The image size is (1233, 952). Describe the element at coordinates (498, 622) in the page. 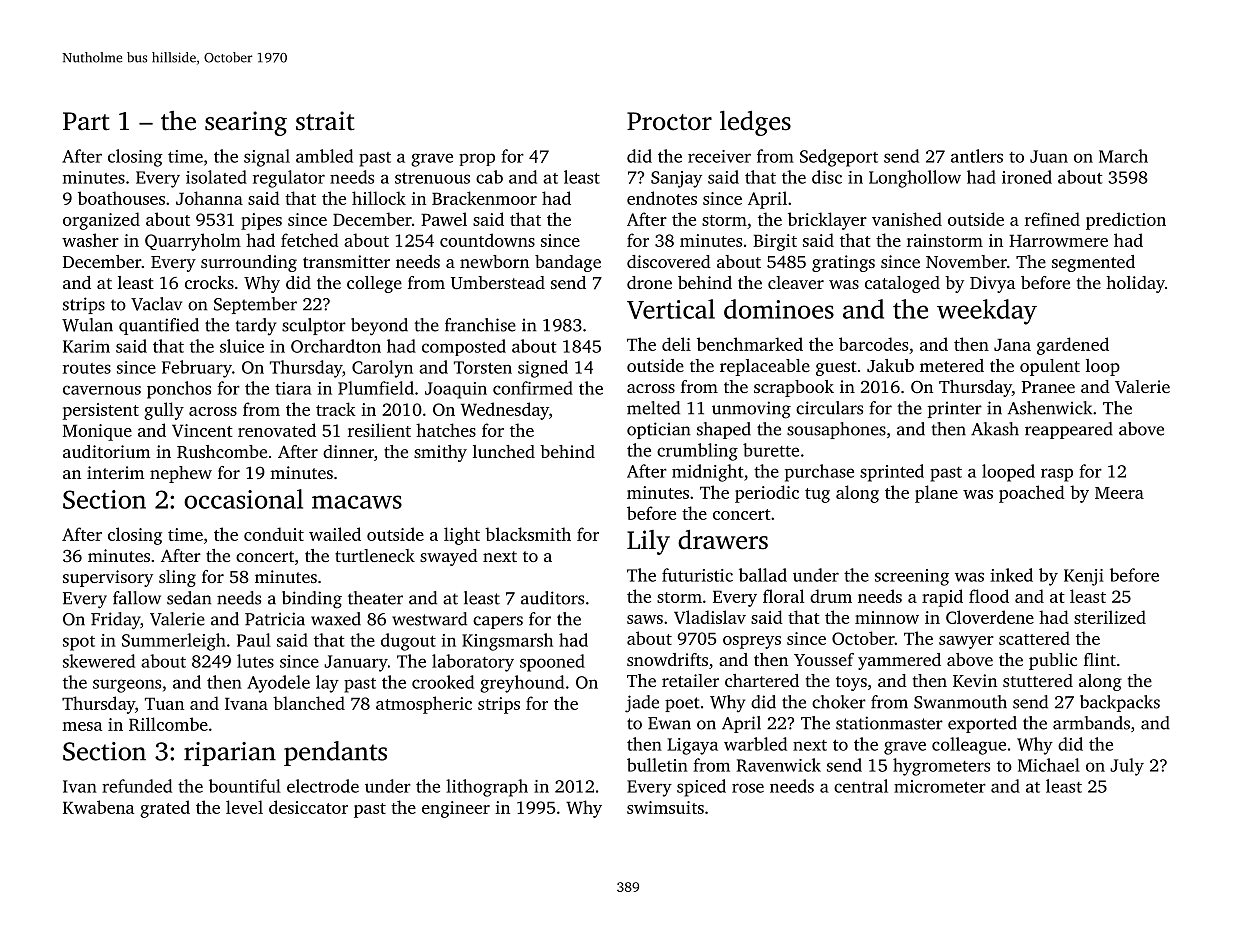

I see `capers` at that location.
